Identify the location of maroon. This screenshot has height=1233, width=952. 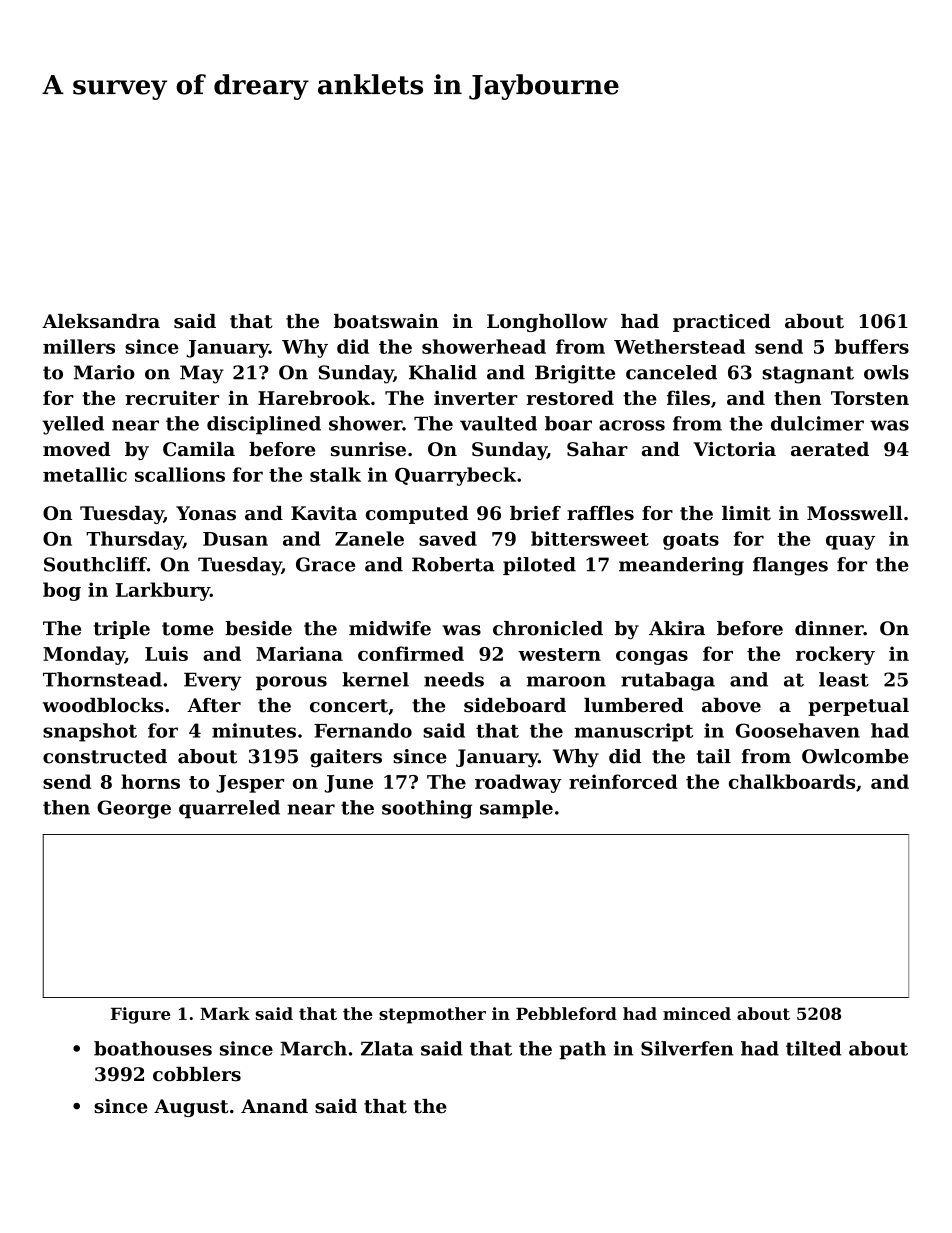
(566, 681).
